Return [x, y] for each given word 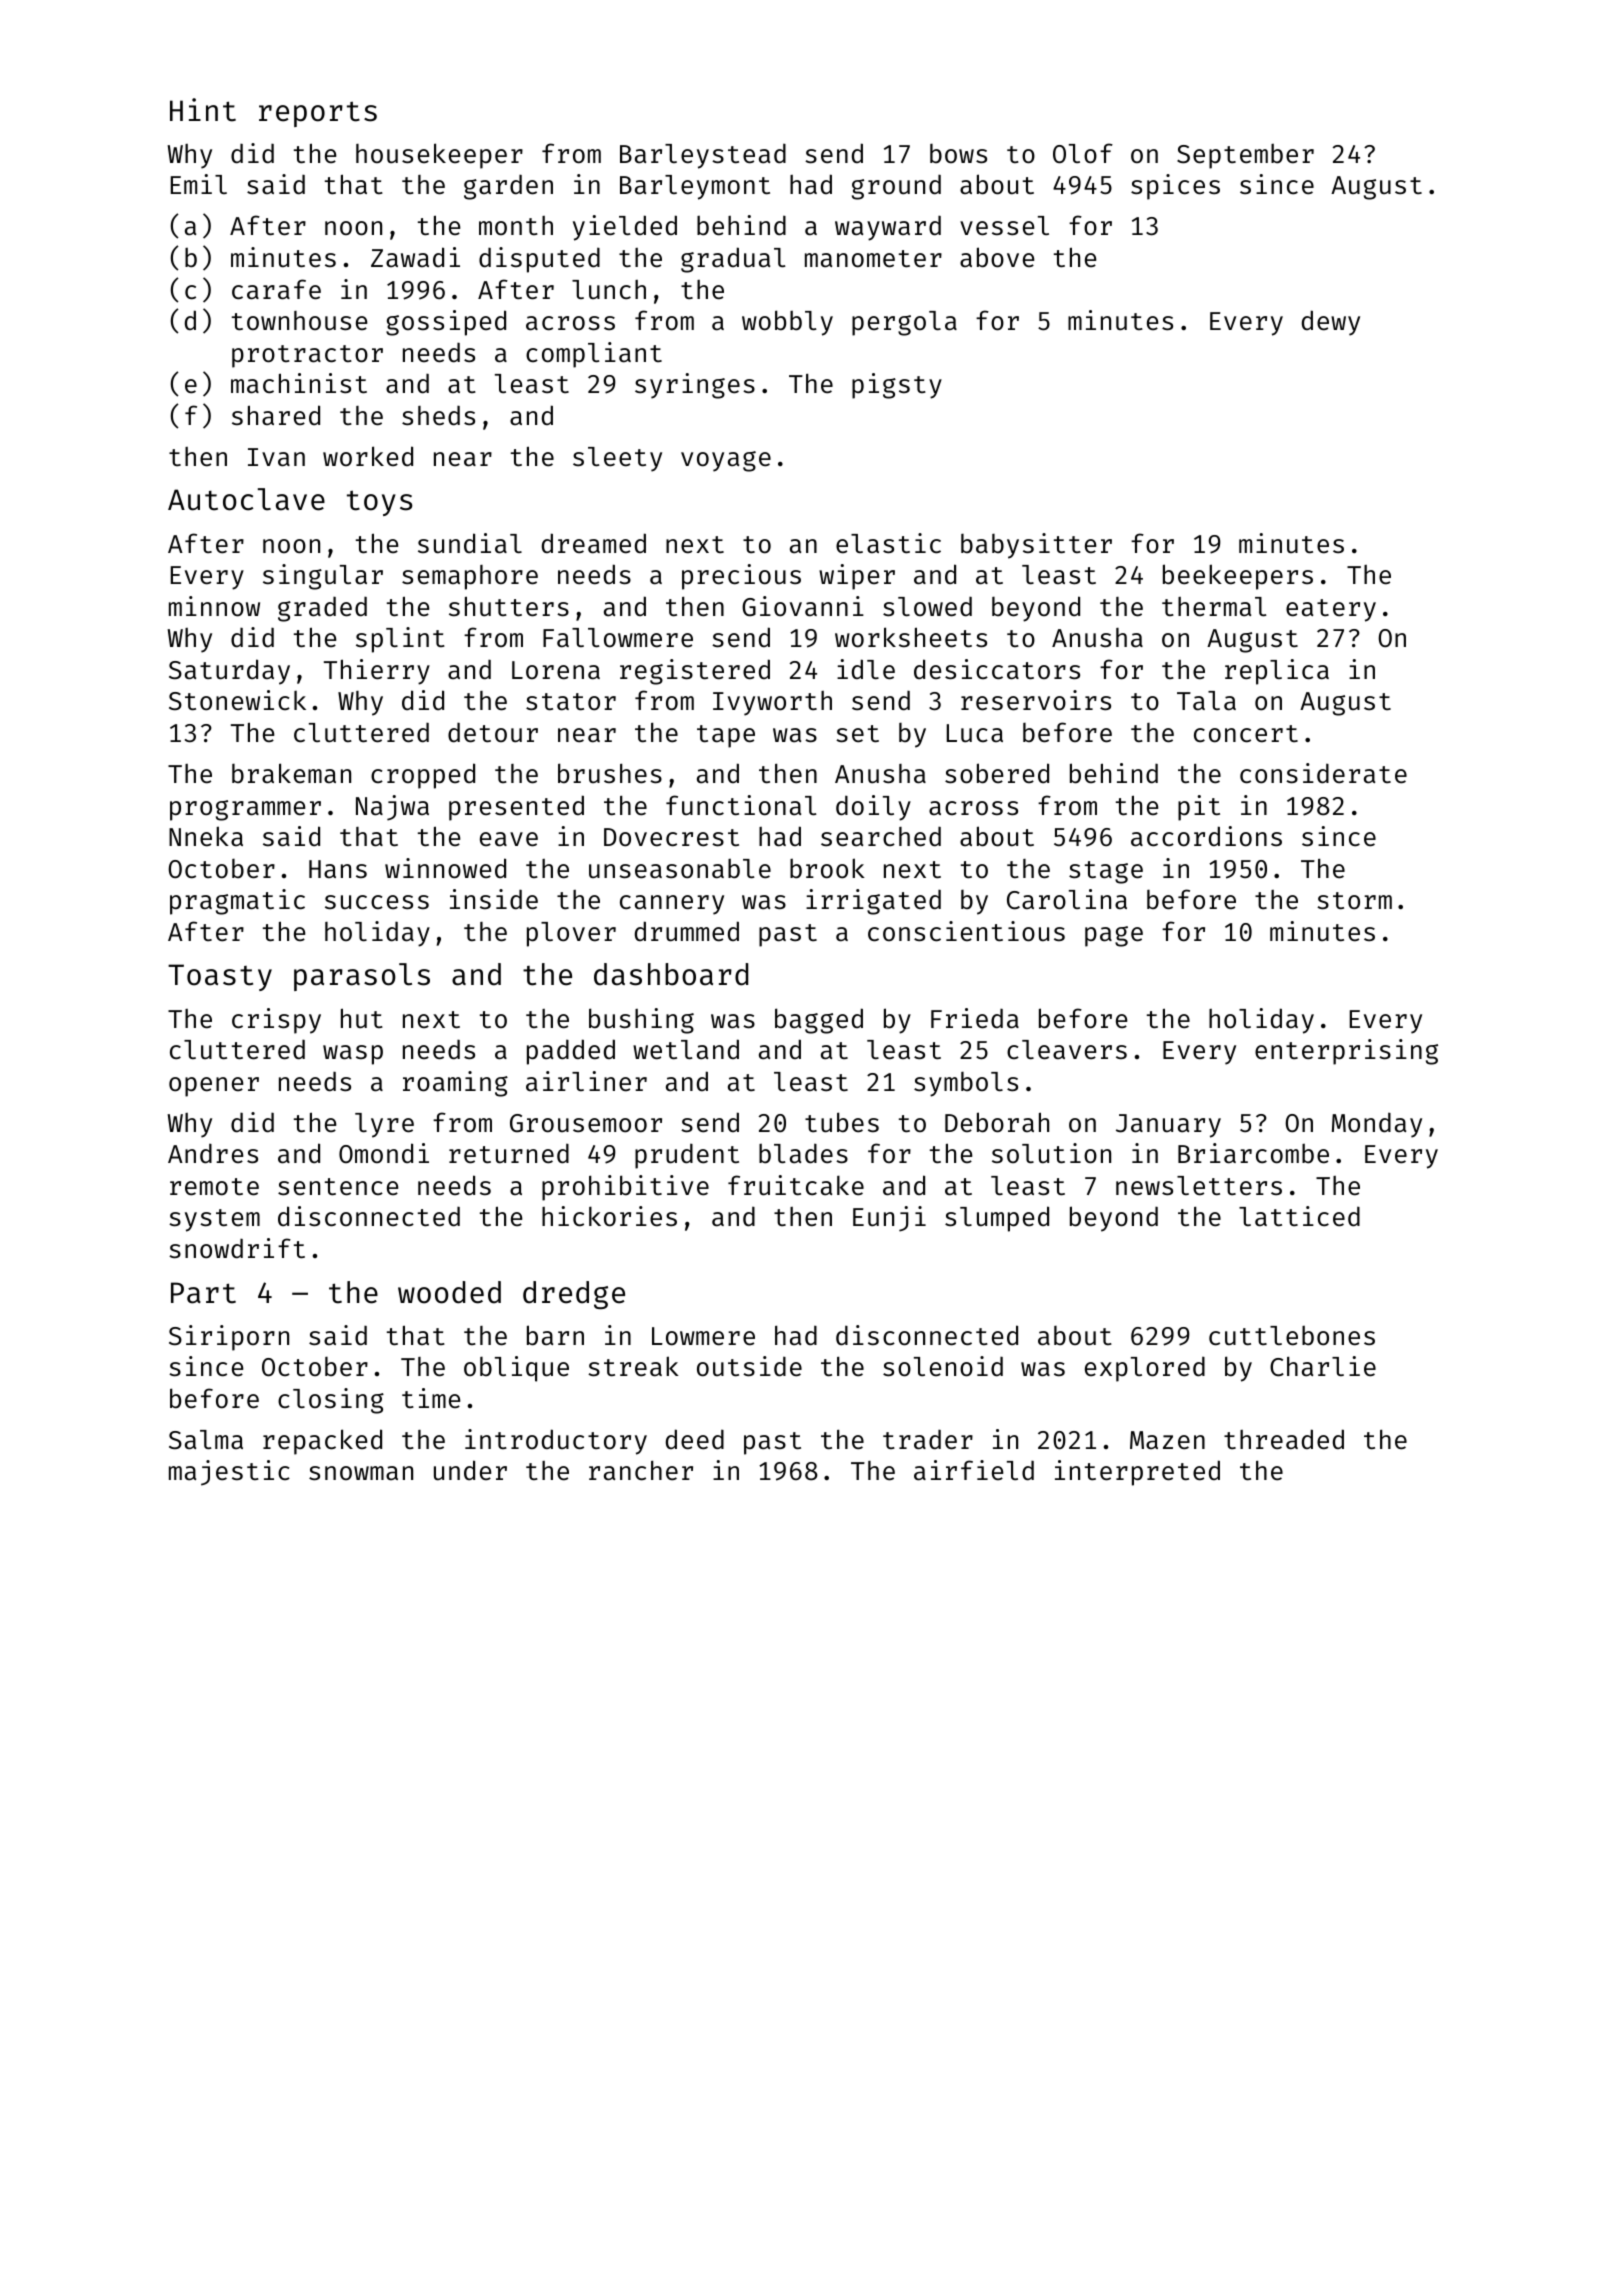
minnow [214, 606]
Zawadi [415, 257]
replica [1277, 672]
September [1245, 156]
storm [1354, 901]
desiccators [997, 669]
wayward [888, 228]
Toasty [220, 977]
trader [928, 1439]
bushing [641, 1021]
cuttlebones [1292, 1336]
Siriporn [229, 1338]
